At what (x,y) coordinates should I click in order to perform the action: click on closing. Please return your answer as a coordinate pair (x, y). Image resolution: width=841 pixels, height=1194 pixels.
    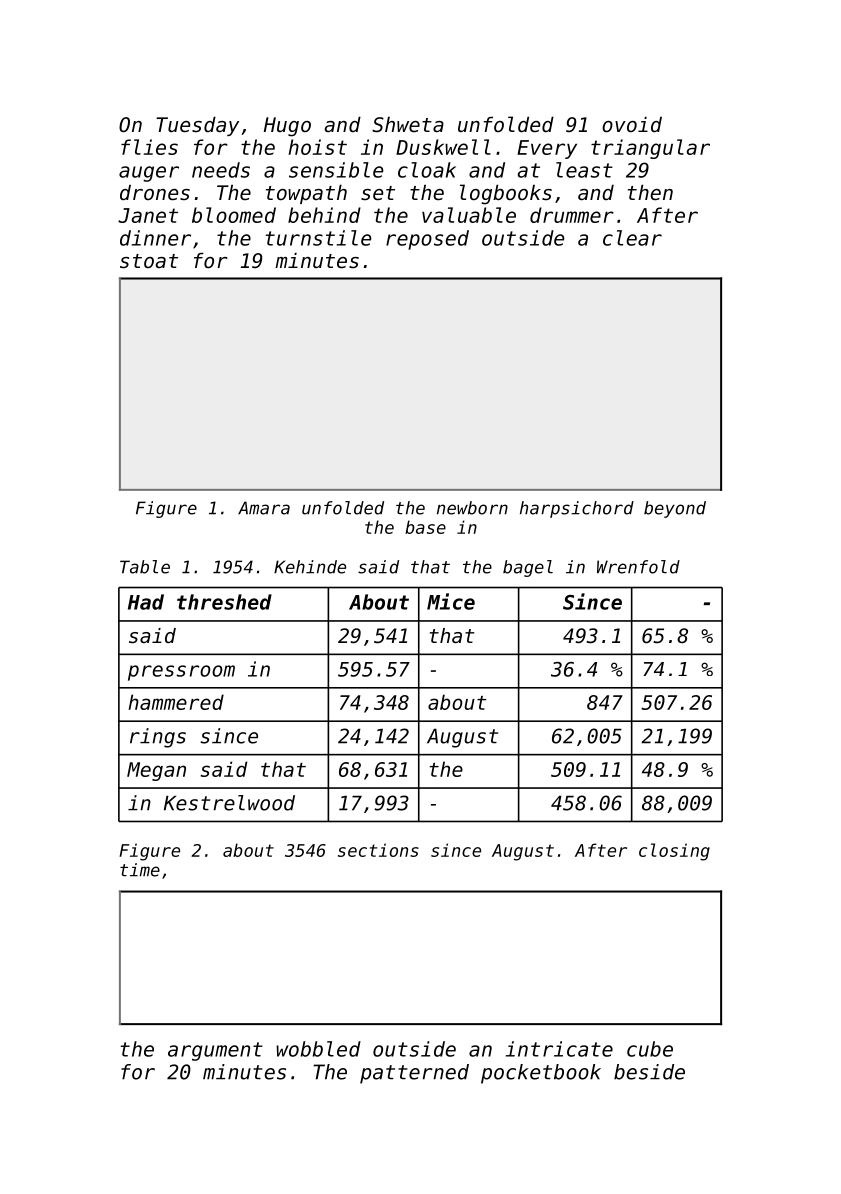
    Looking at the image, I should click on (674, 852).
